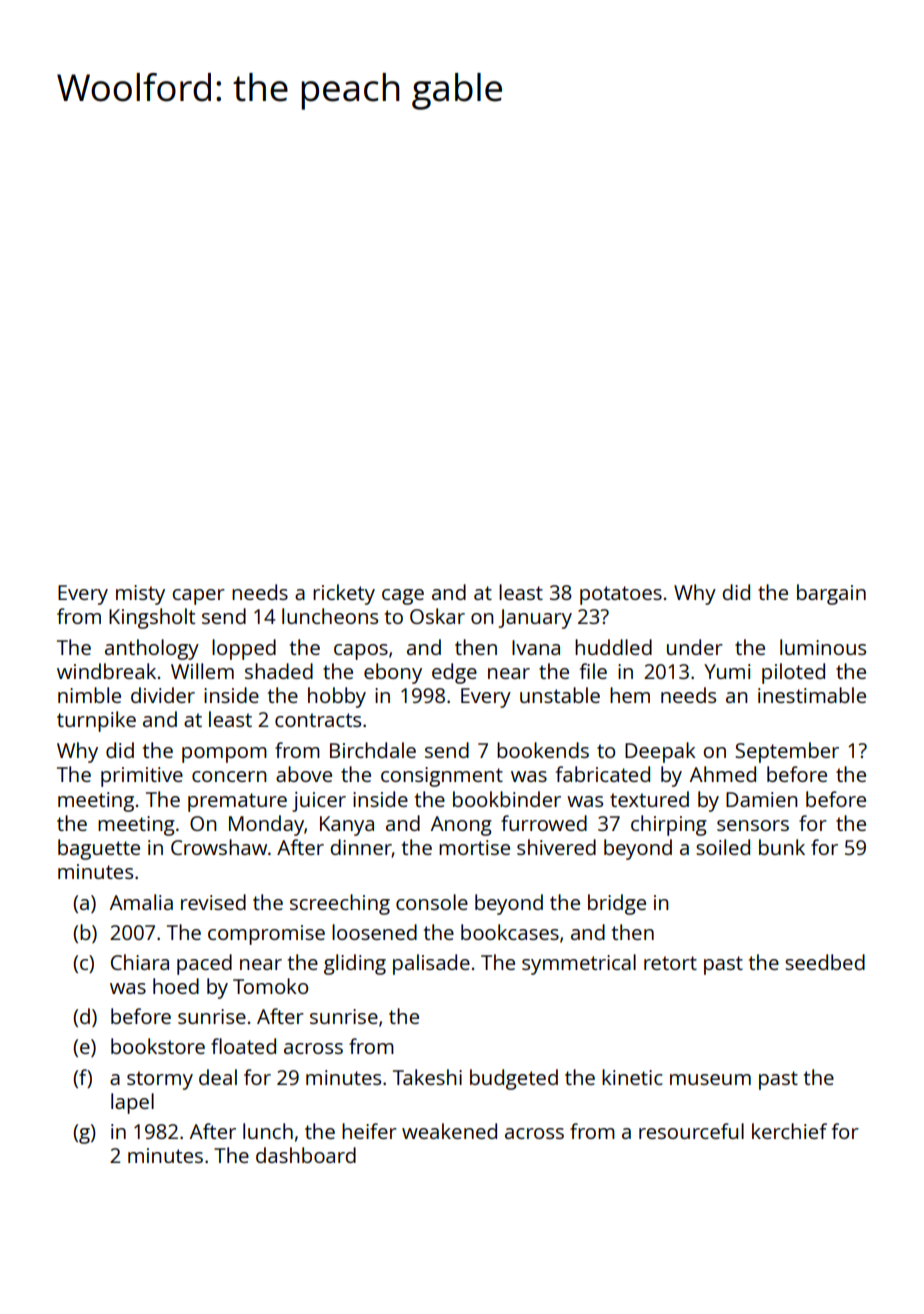  Describe the element at coordinates (823, 647) in the screenshot. I see `luminous` at that location.
